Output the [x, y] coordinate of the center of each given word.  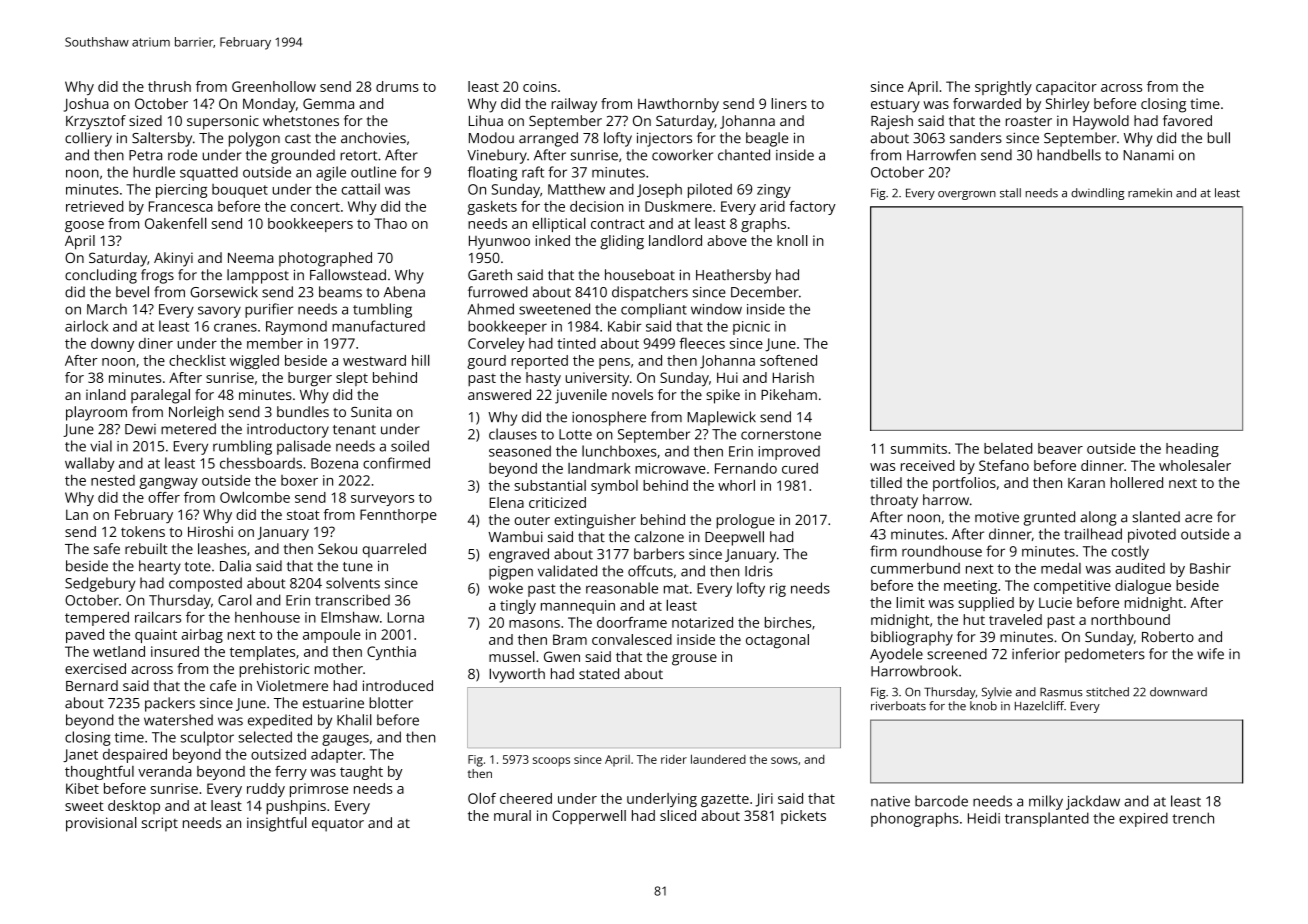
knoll [792, 240]
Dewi [140, 429]
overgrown [967, 195]
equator [338, 825]
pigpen [511, 573]
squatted [209, 173]
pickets [803, 817]
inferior [1036, 654]
